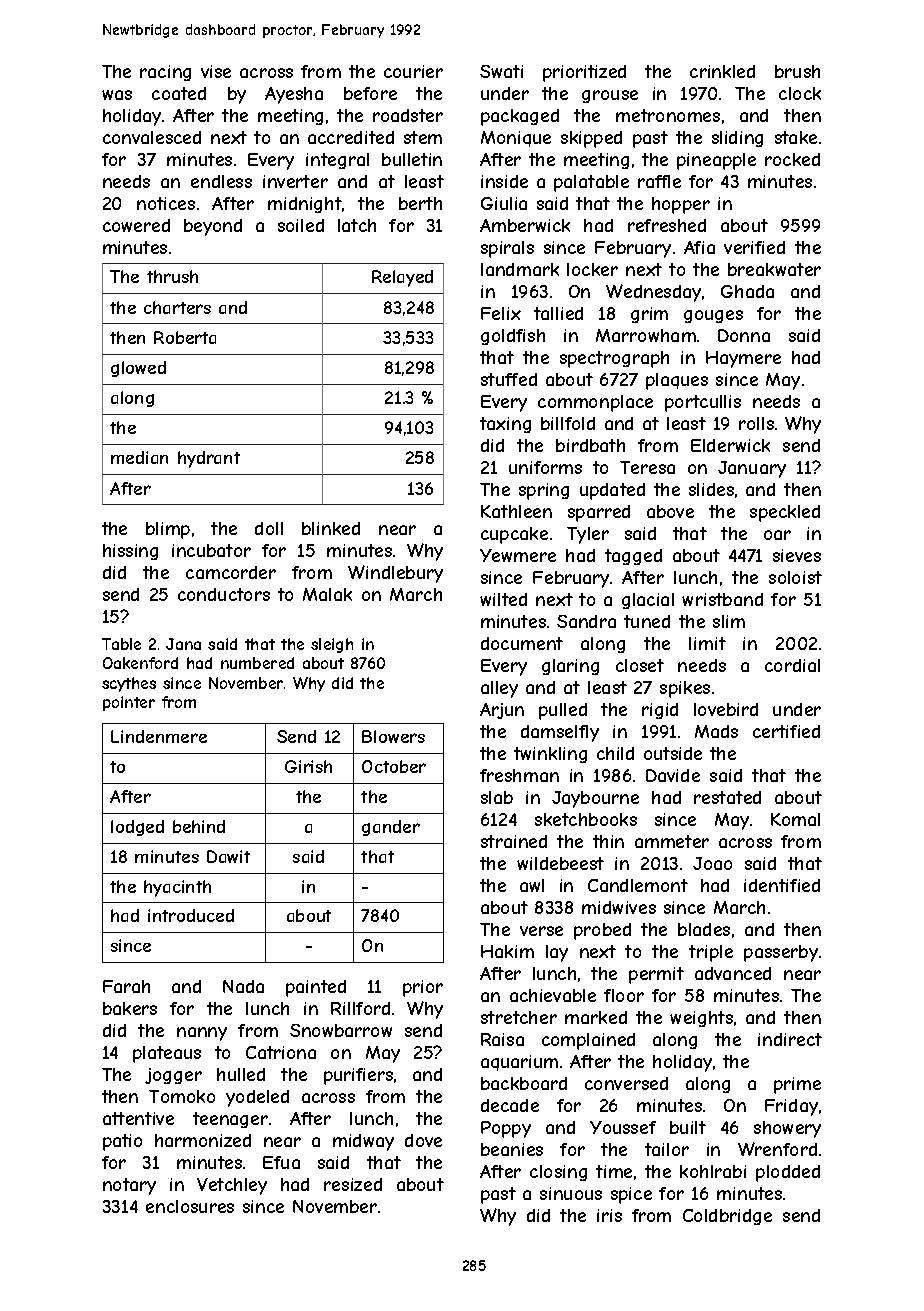 The image size is (924, 1311). I want to click on gander, so click(391, 828).
